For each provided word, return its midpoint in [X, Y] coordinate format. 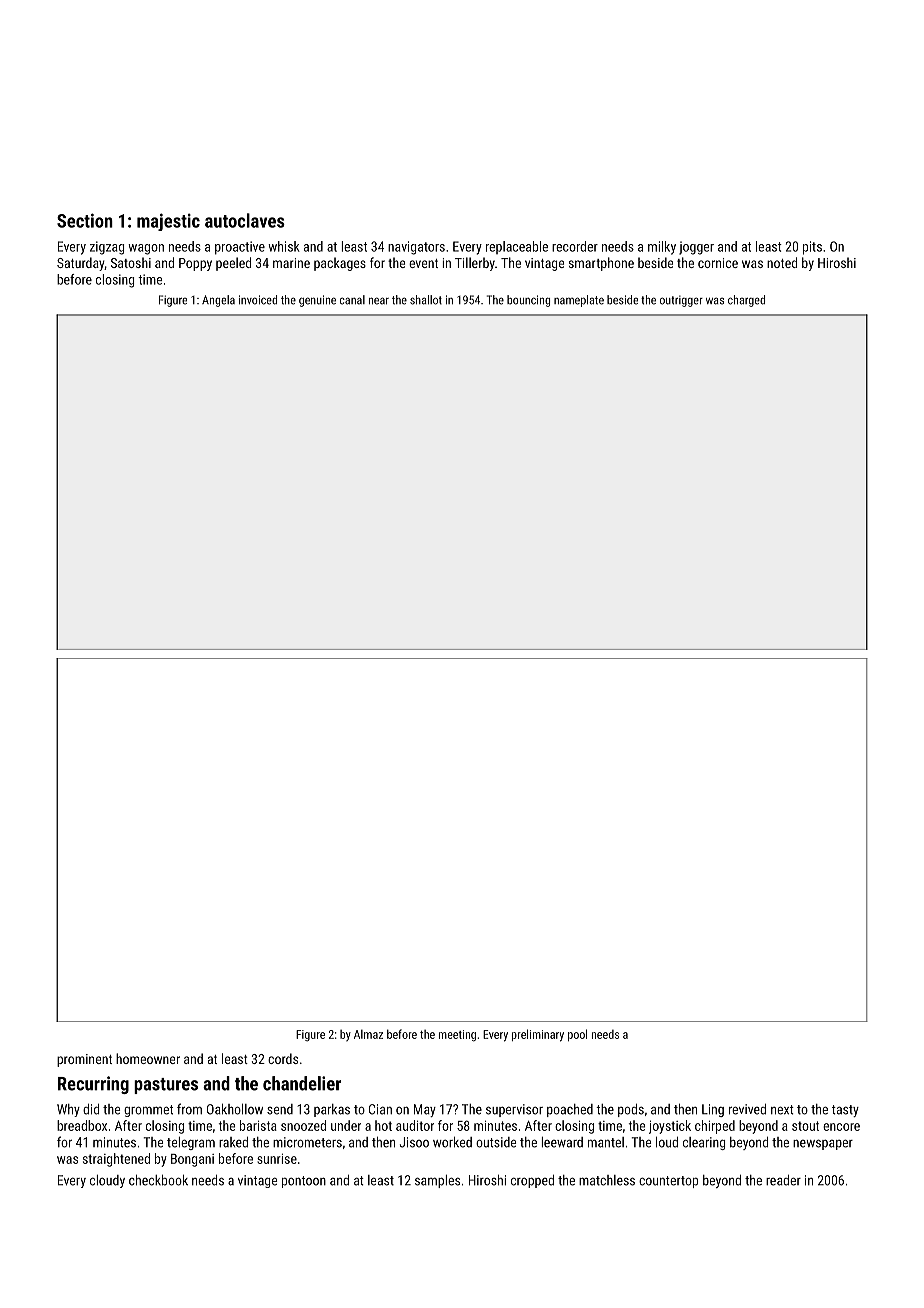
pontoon [304, 1182]
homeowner [148, 1058]
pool [577, 1035]
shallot [426, 300]
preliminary [538, 1035]
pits [812, 248]
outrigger [681, 301]
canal [352, 300]
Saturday [81, 264]
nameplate [579, 301]
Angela [218, 301]
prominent [84, 1060]
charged [746, 301]
